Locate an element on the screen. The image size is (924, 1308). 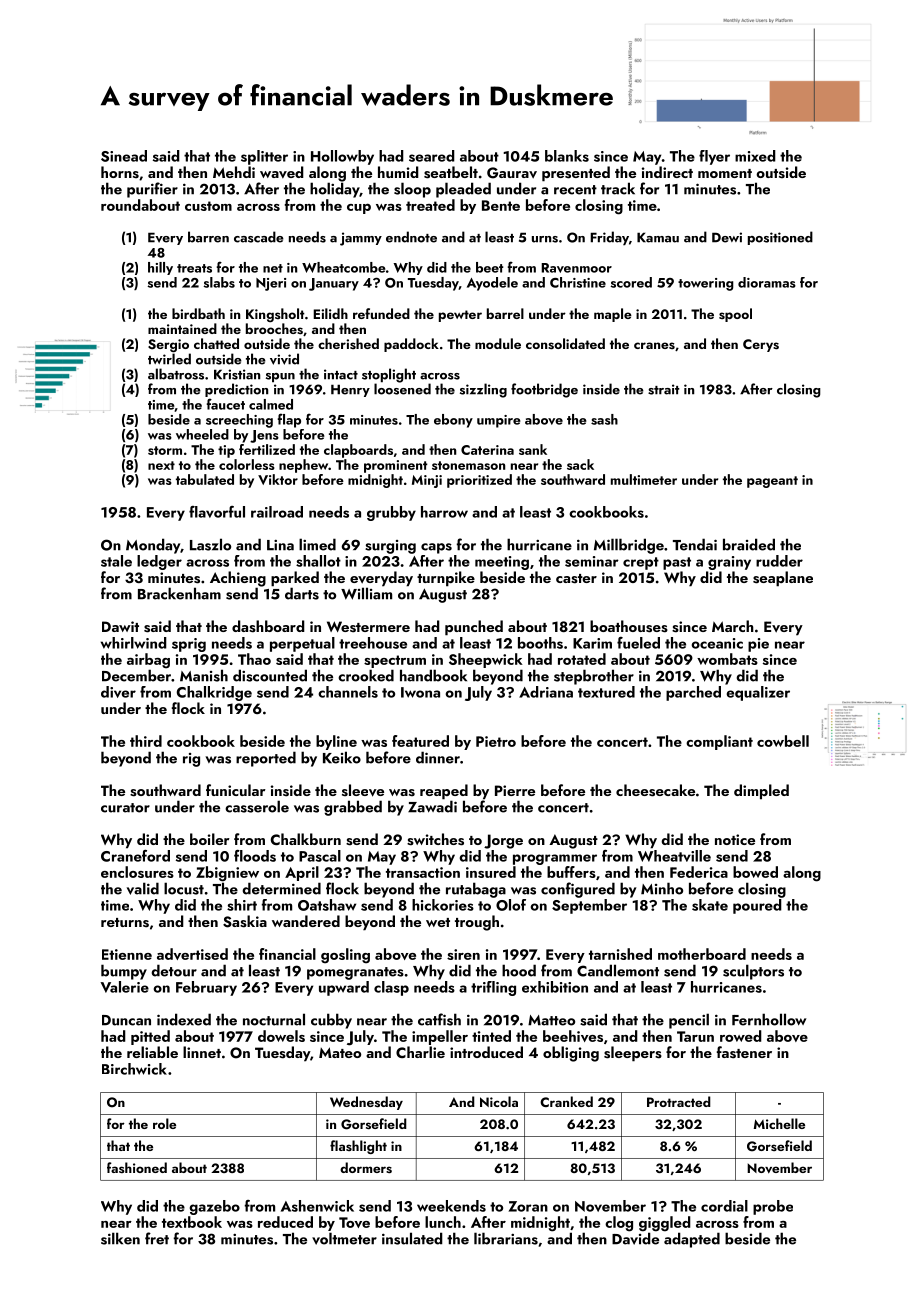
parked is located at coordinates (295, 579).
